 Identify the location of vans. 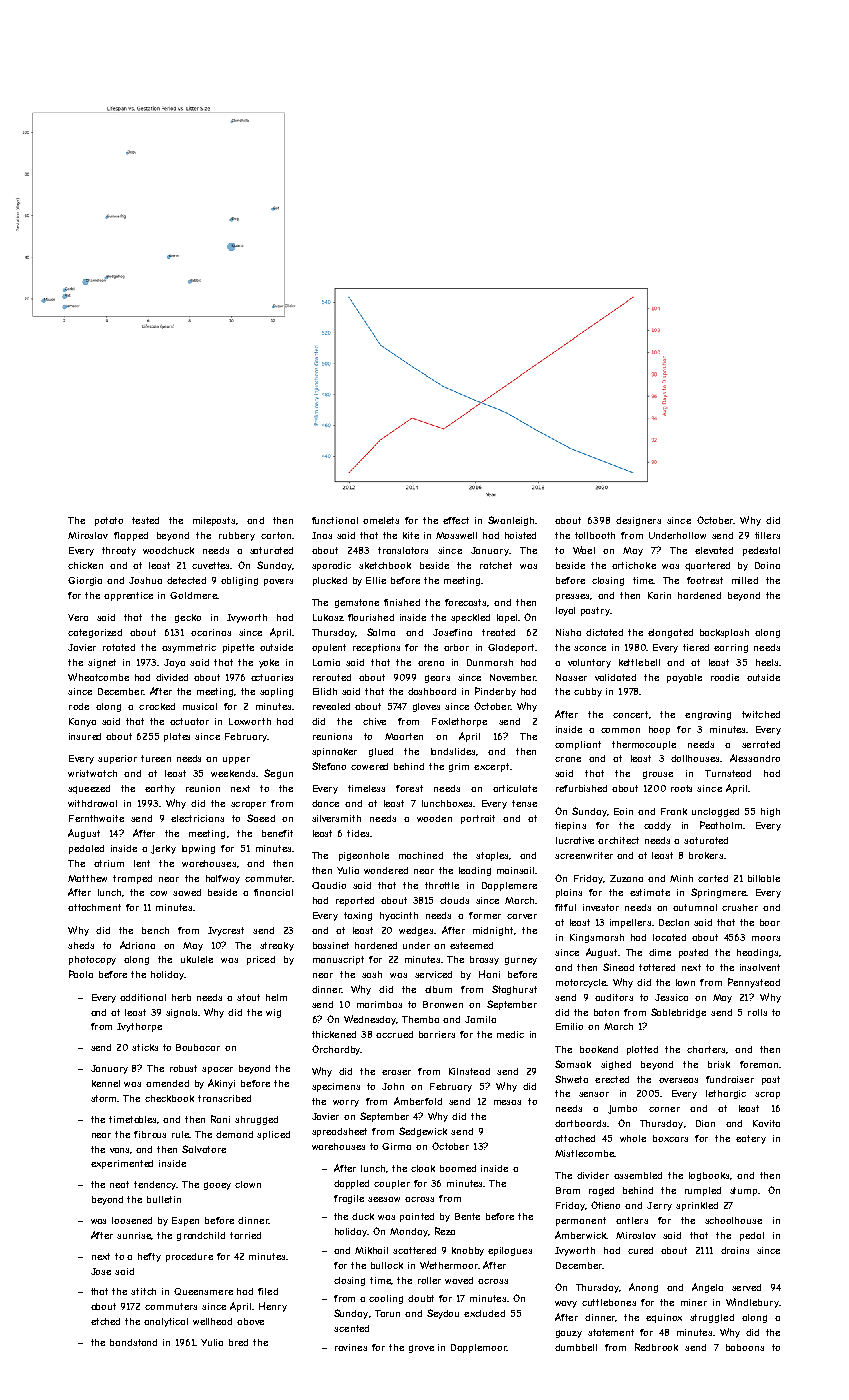
(119, 1150).
